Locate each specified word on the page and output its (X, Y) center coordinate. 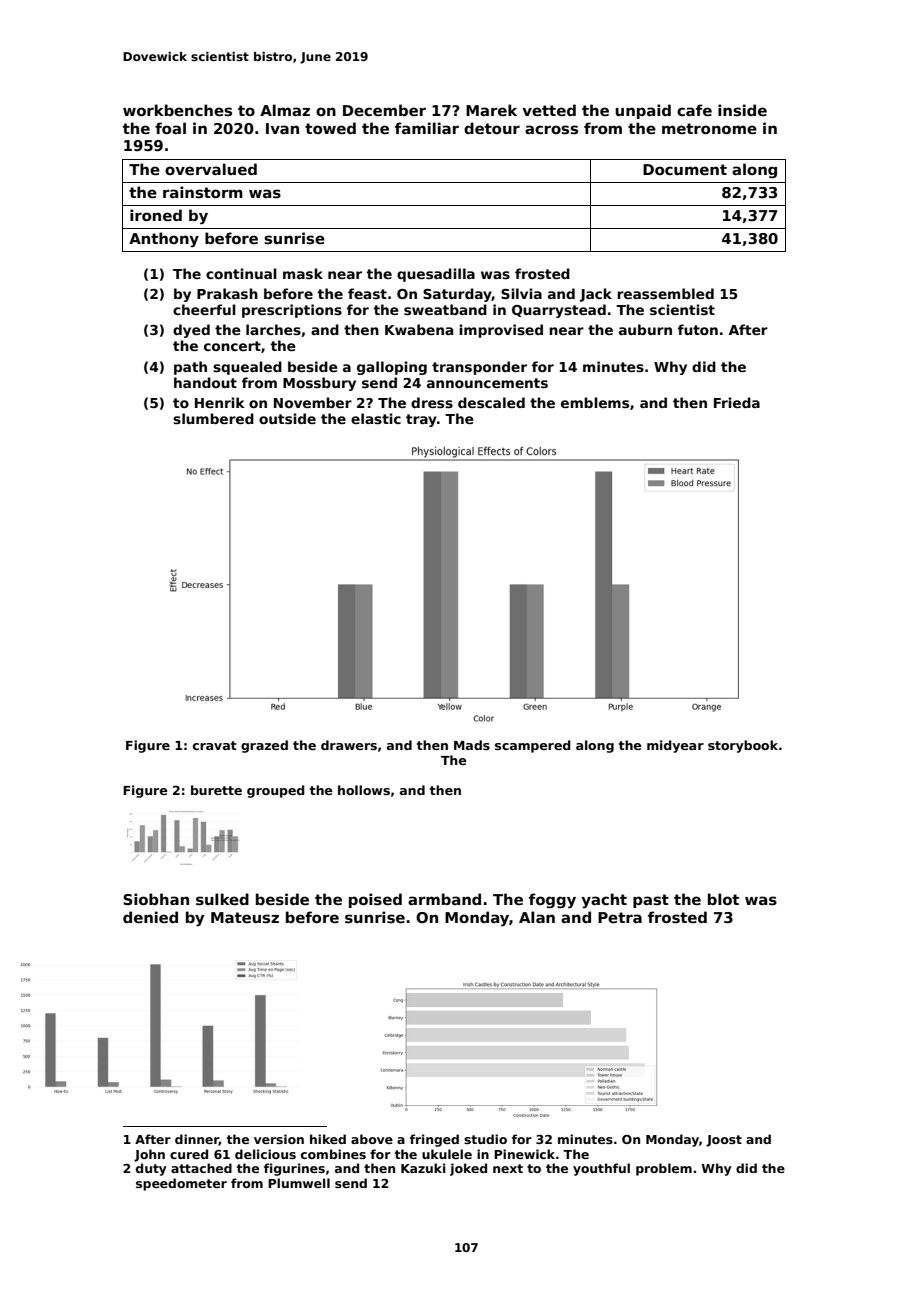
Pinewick (524, 1154)
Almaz (285, 110)
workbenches (177, 110)
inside (742, 110)
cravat (215, 745)
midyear (675, 746)
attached (201, 1168)
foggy (552, 901)
